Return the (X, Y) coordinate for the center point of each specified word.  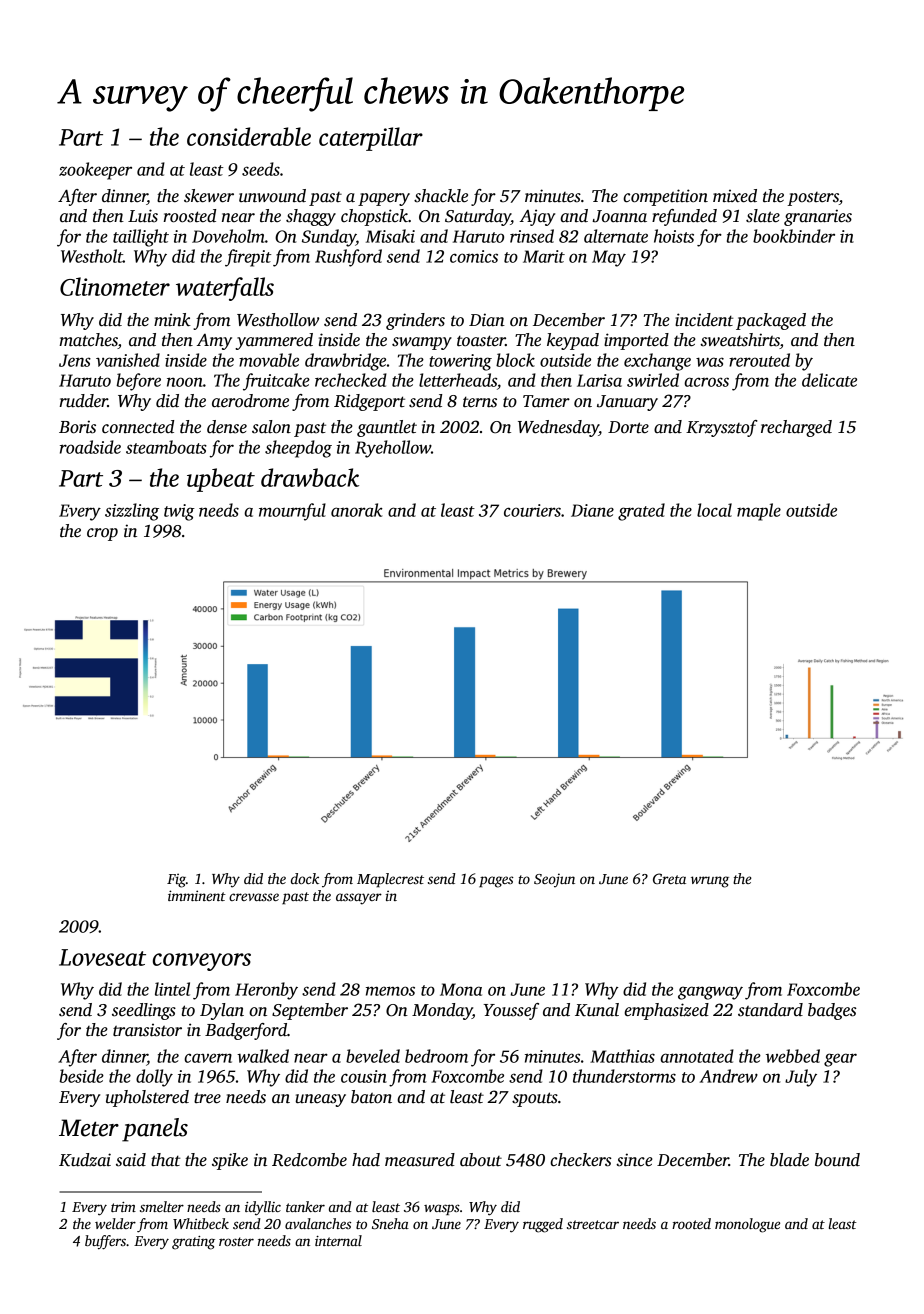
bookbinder (794, 236)
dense (227, 427)
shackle (441, 196)
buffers (105, 1242)
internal (338, 1240)
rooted (691, 1223)
